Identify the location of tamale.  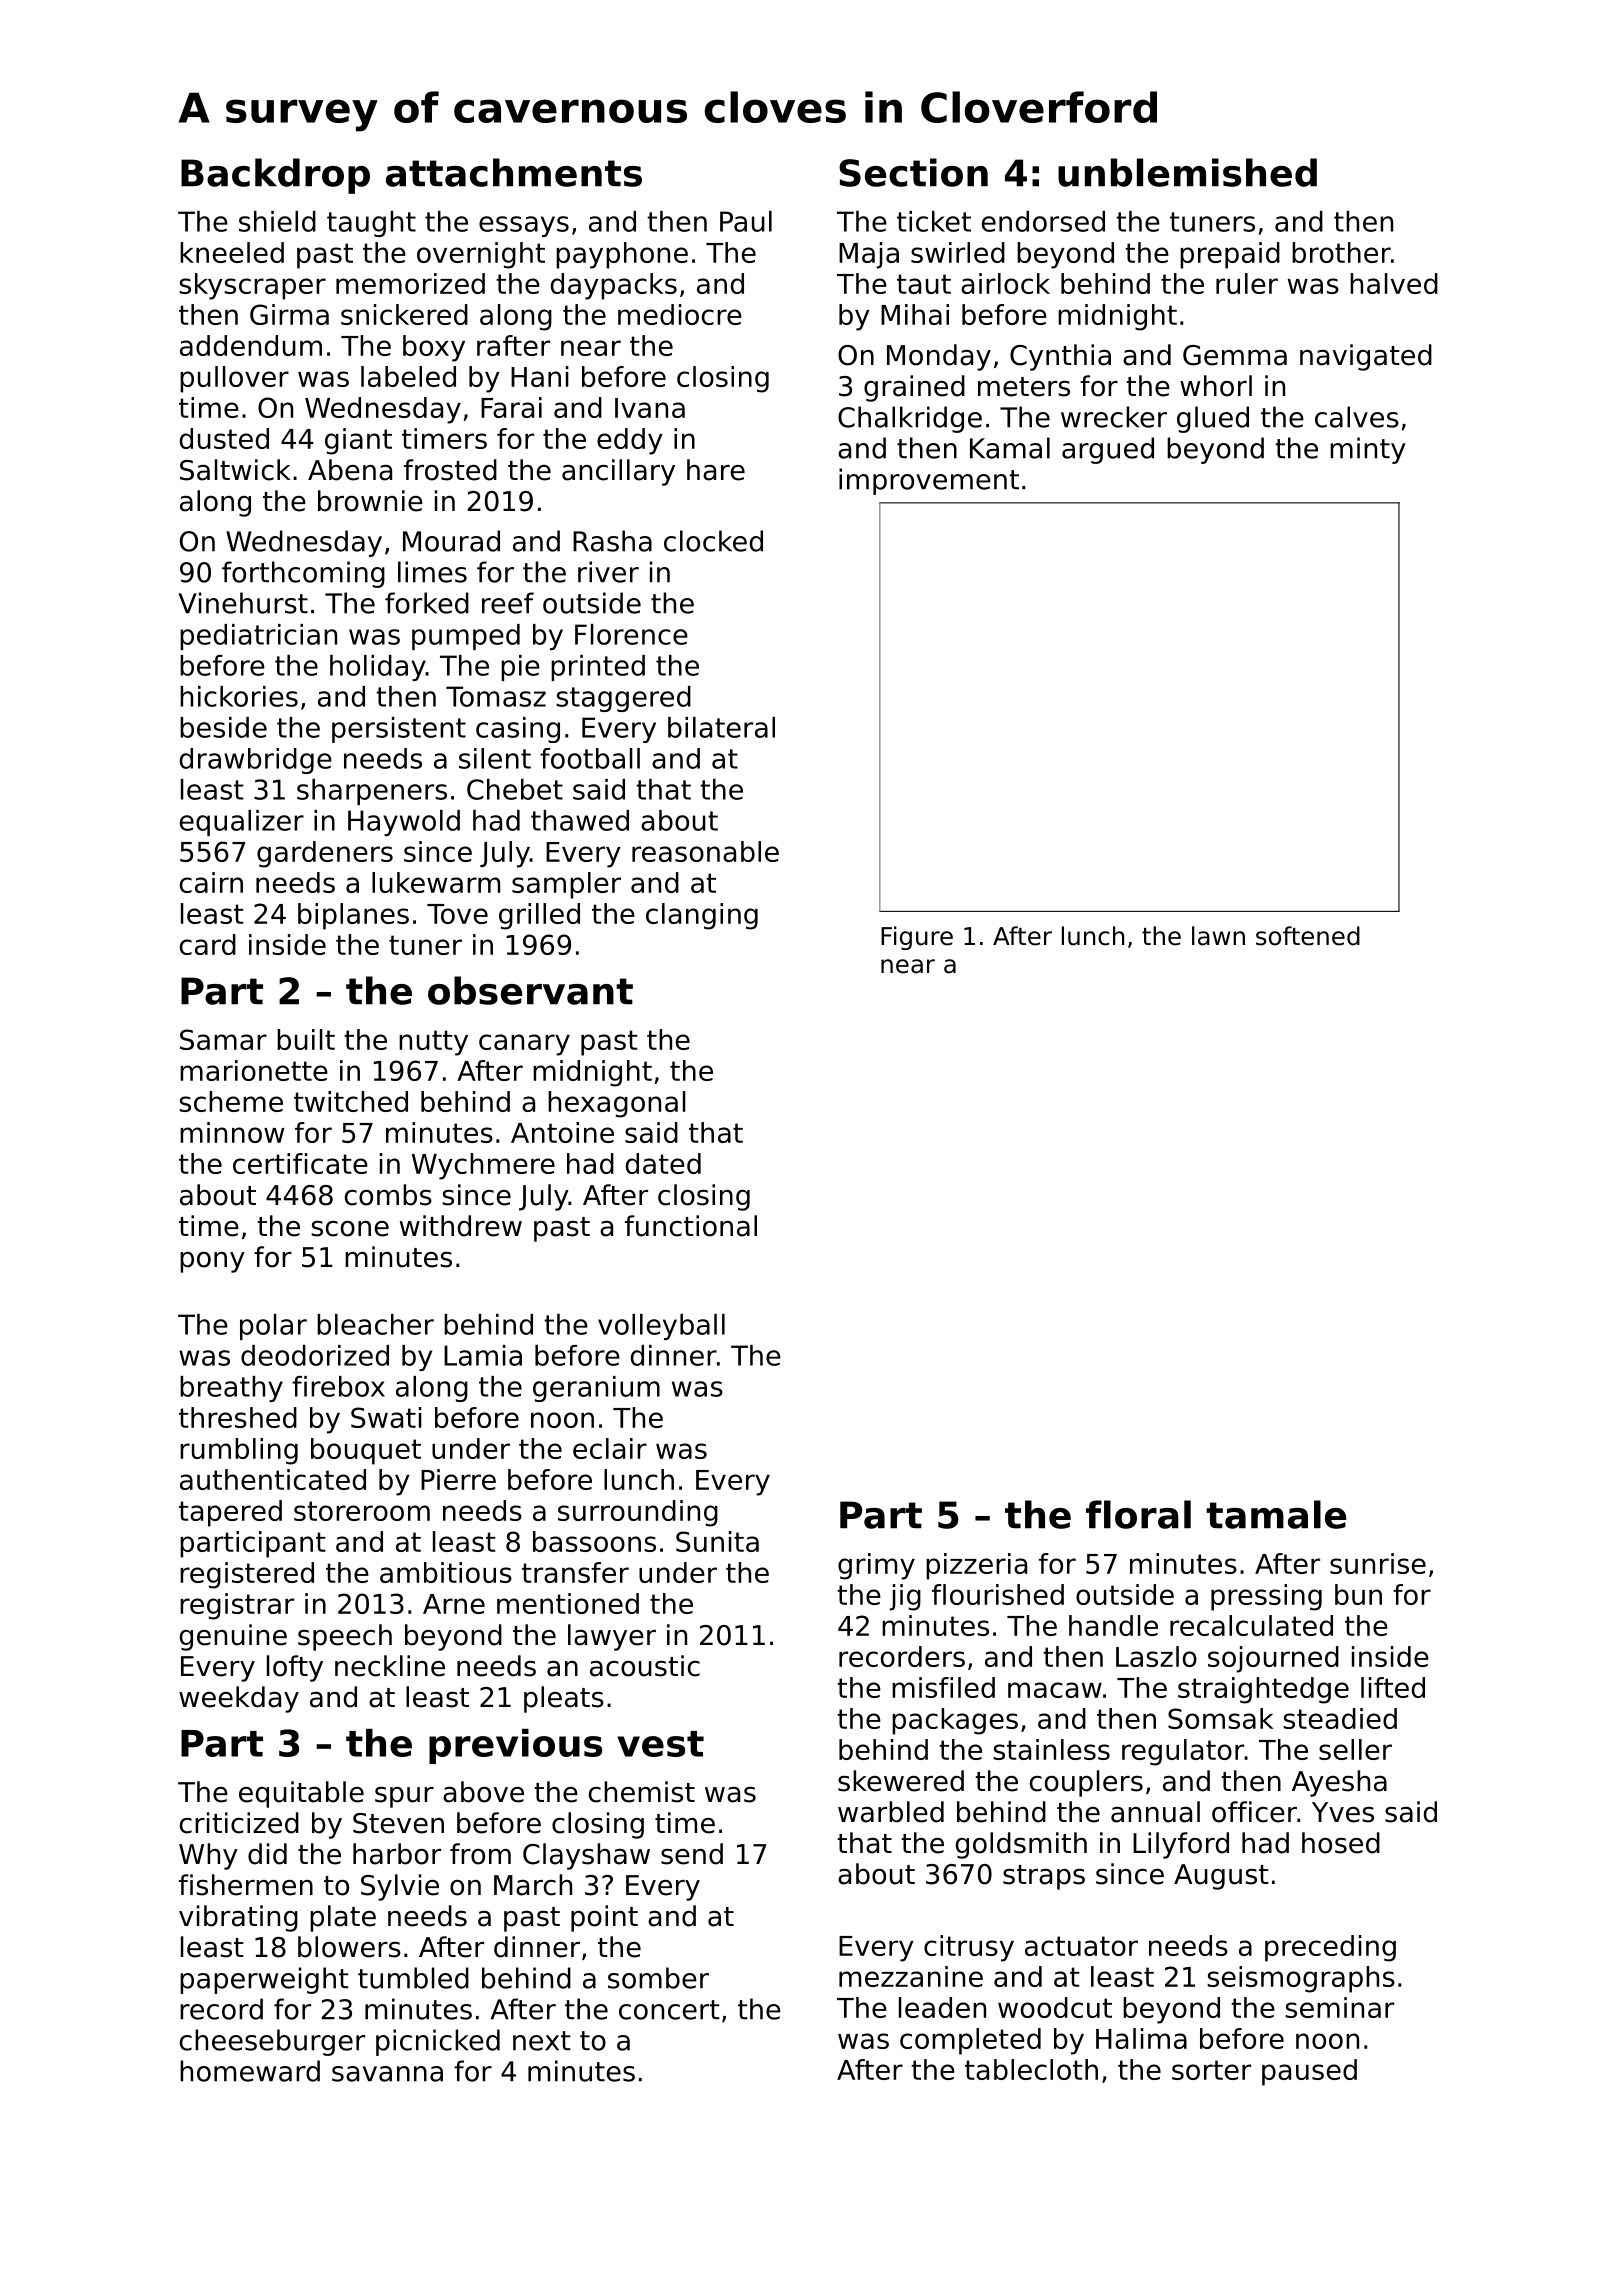
(1276, 1514).
